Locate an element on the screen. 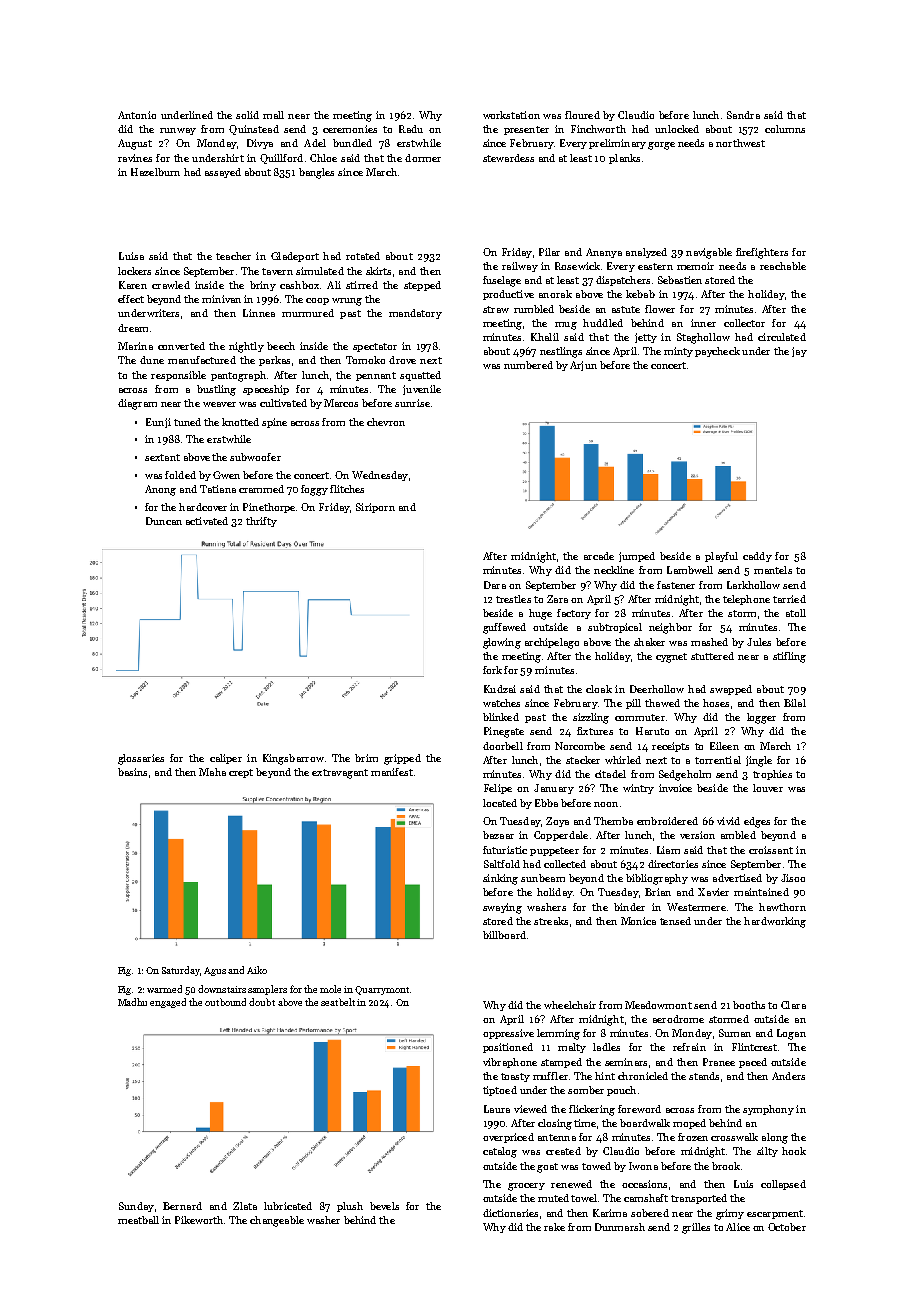 The height and width of the screenshot is (1308, 924). playful is located at coordinates (721, 557).
